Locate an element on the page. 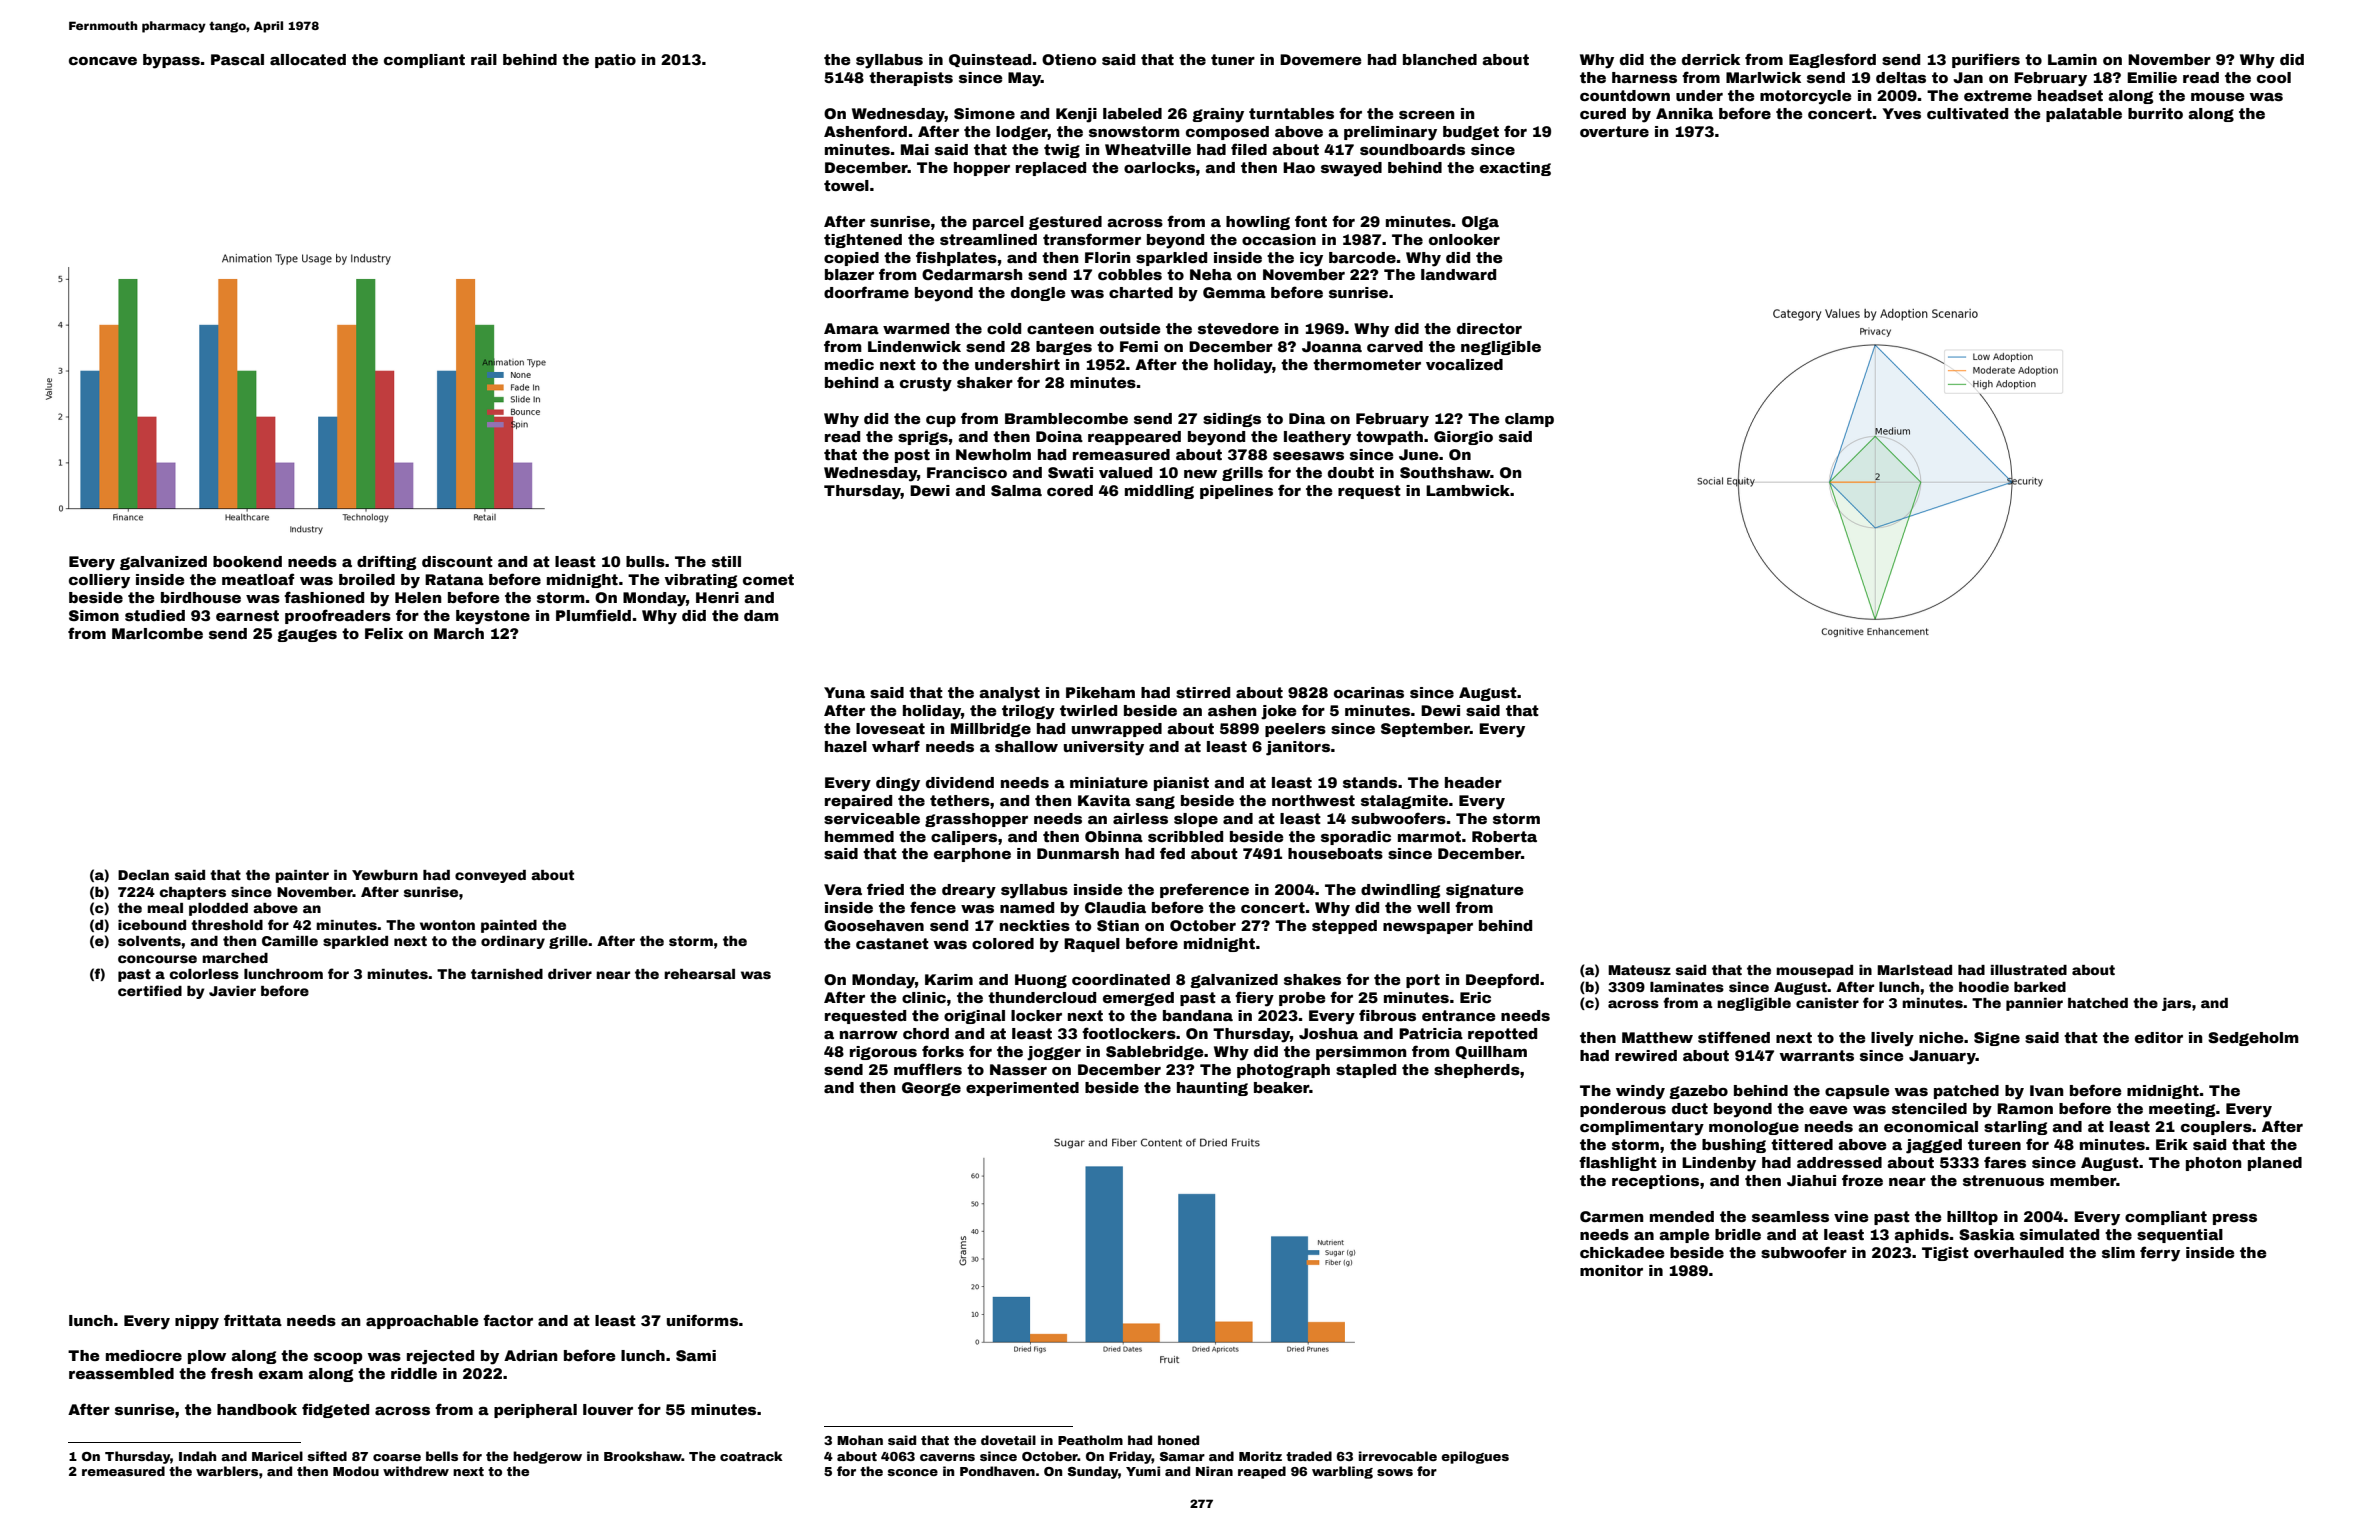 The image size is (2380, 1540). allocated is located at coordinates (308, 59).
